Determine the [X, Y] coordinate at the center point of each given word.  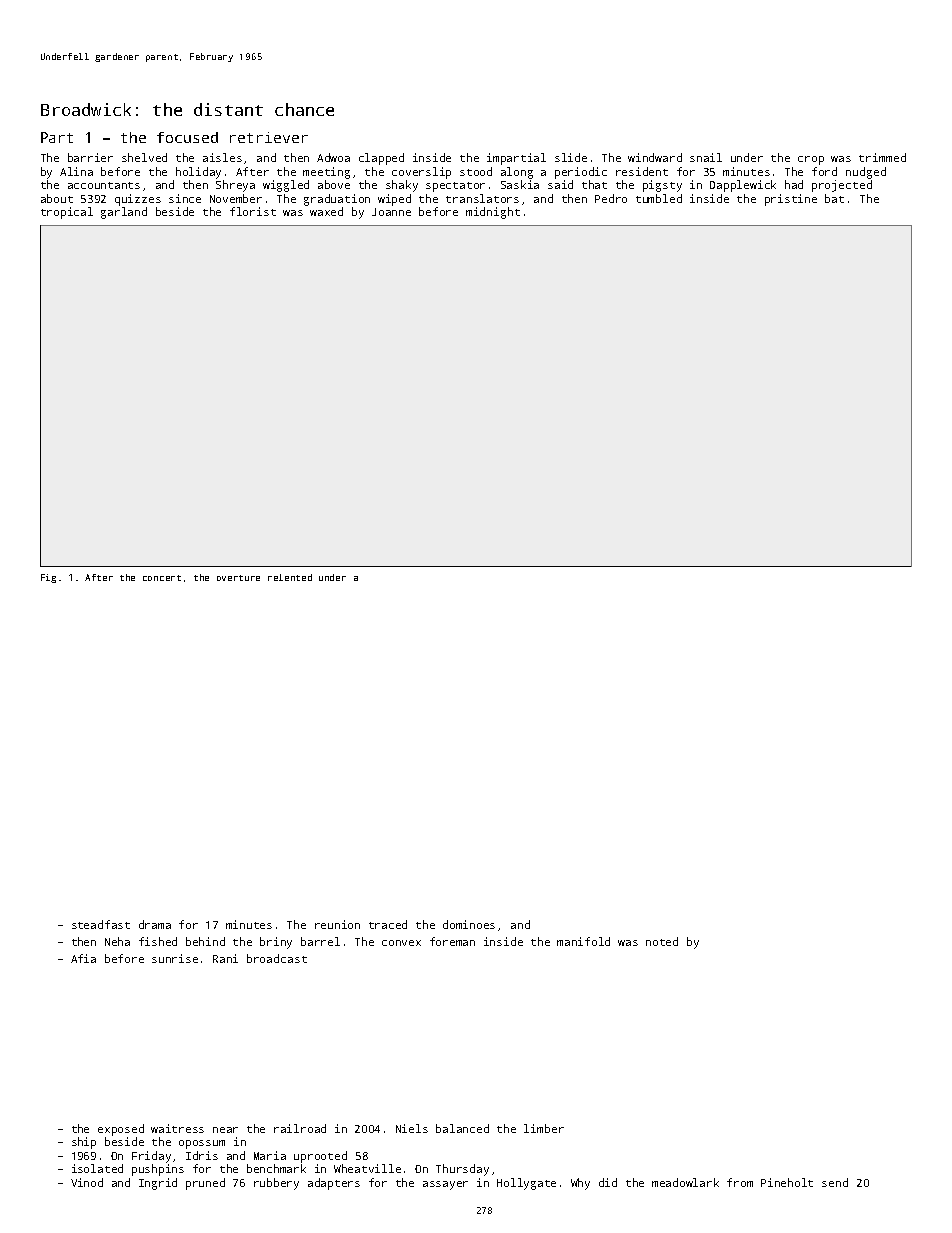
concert [162, 578]
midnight [493, 213]
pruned [205, 1184]
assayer [445, 1185]
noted [662, 941]
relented [290, 577]
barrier [90, 157]
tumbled [659, 198]
